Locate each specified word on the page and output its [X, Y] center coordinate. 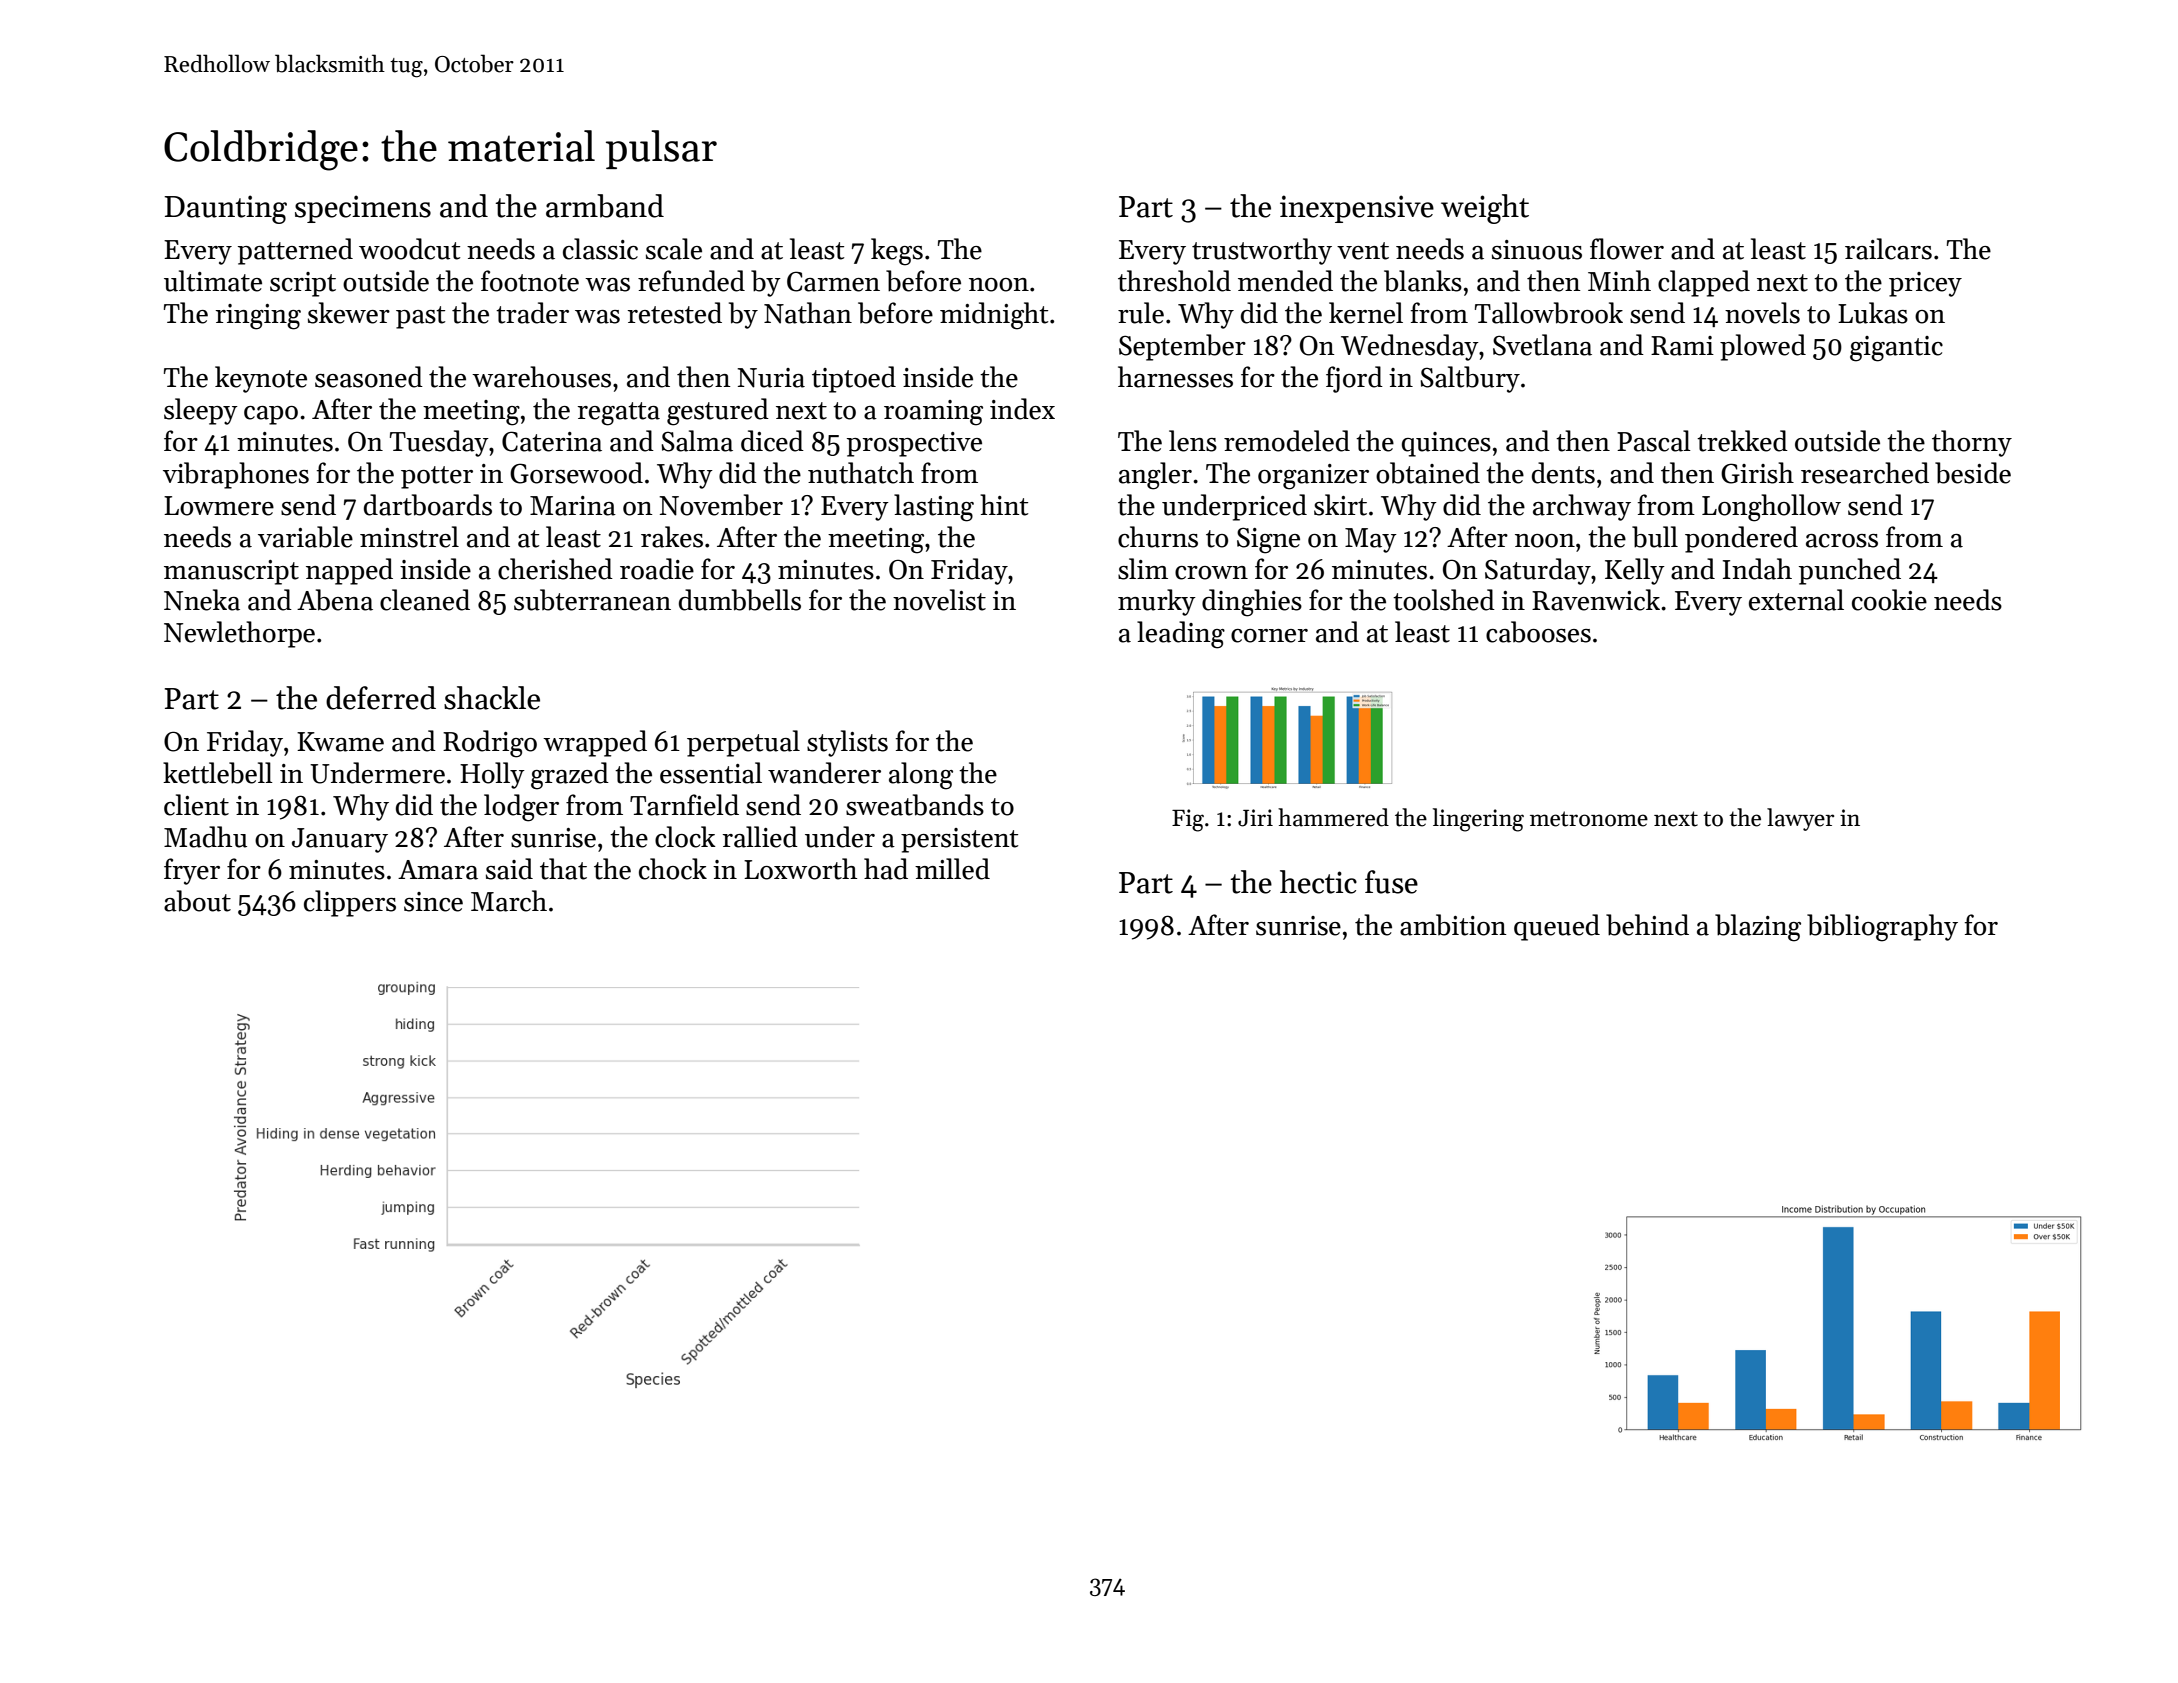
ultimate [213, 281]
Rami [1682, 346]
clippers [350, 903]
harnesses [1175, 377]
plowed [1763, 347]
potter [437, 477]
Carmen [833, 281]
